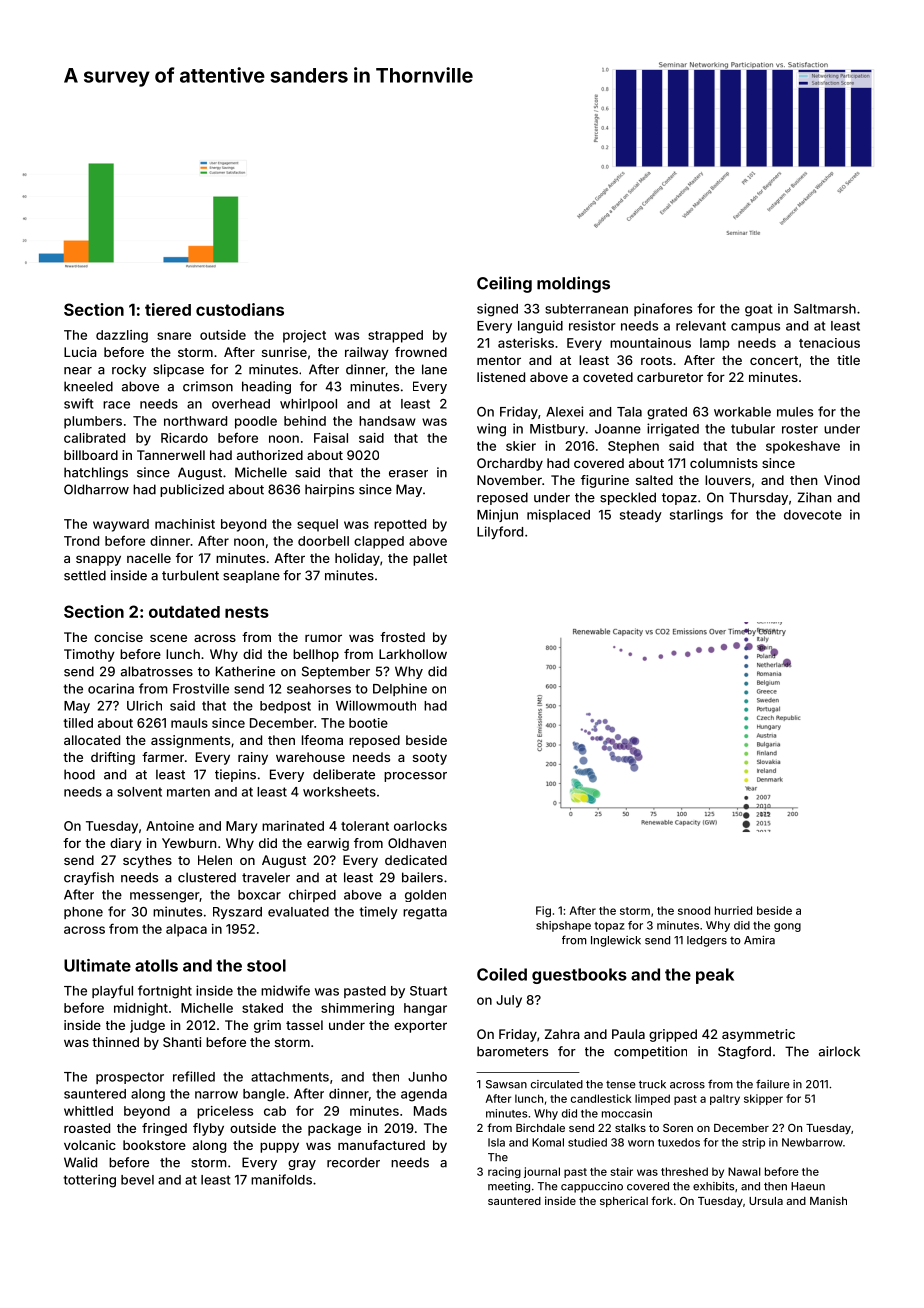 Image resolution: width=924 pixels, height=1308 pixels. Describe the element at coordinates (579, 976) in the screenshot. I see `guestbooks` at that location.
